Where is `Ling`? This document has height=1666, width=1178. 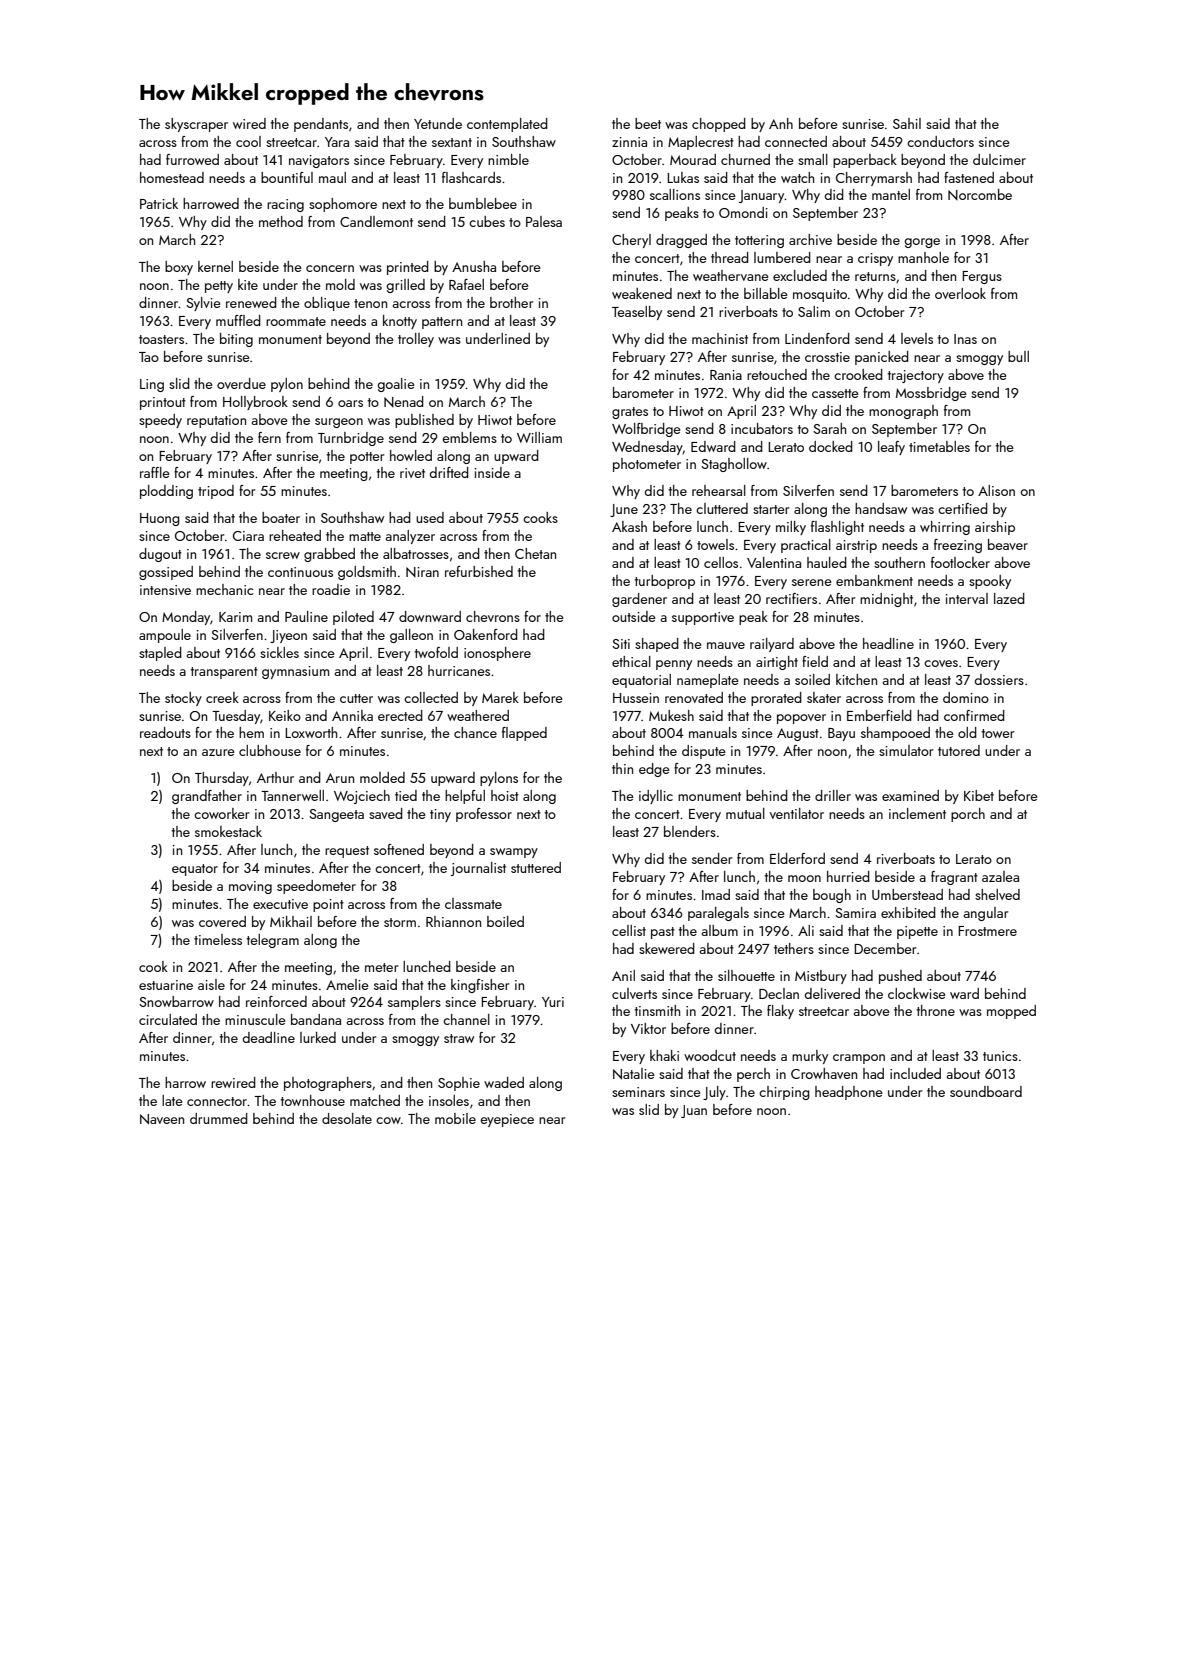 Ling is located at coordinates (152, 385).
